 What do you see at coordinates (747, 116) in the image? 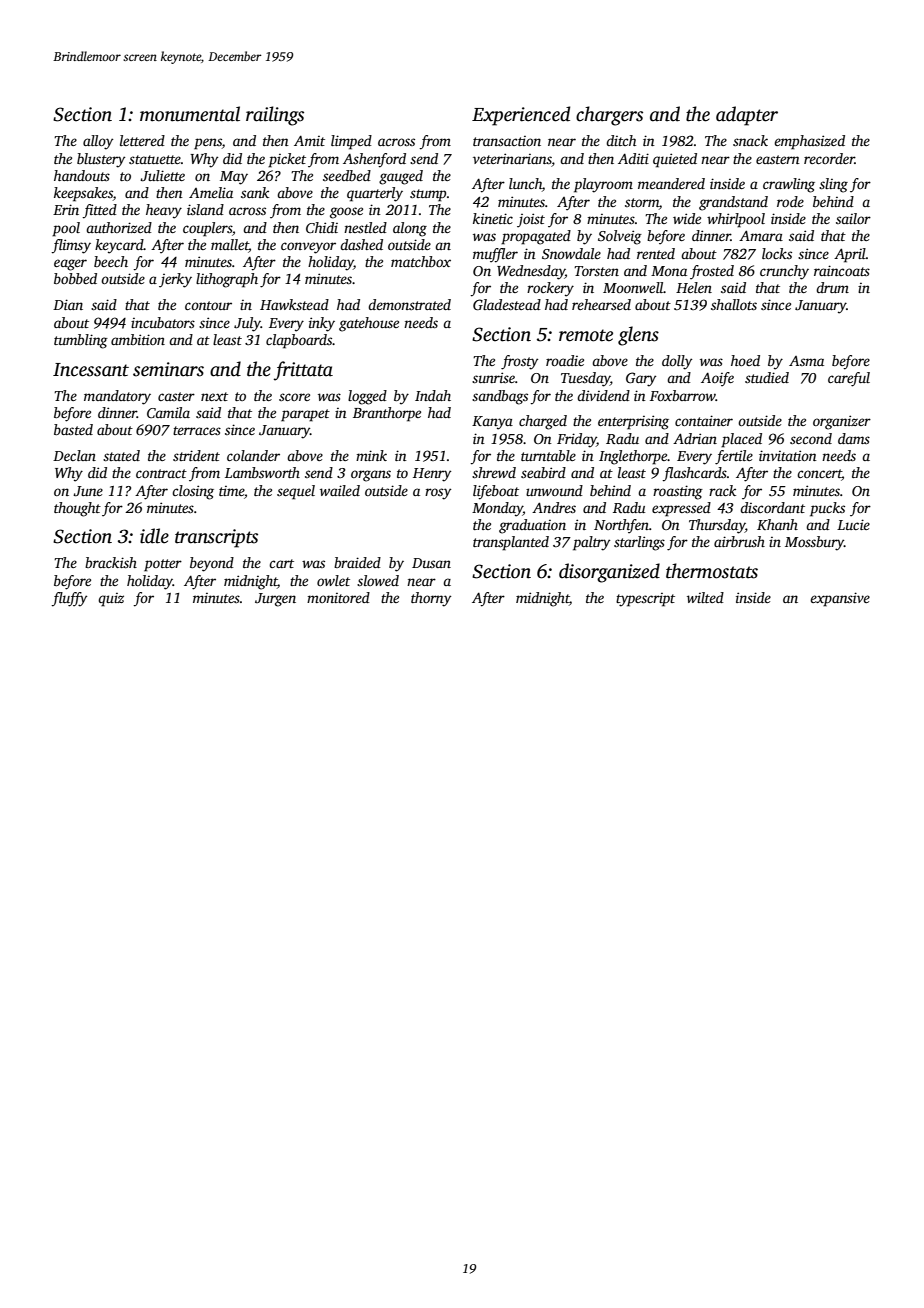
I see `adapter` at bounding box center [747, 116].
